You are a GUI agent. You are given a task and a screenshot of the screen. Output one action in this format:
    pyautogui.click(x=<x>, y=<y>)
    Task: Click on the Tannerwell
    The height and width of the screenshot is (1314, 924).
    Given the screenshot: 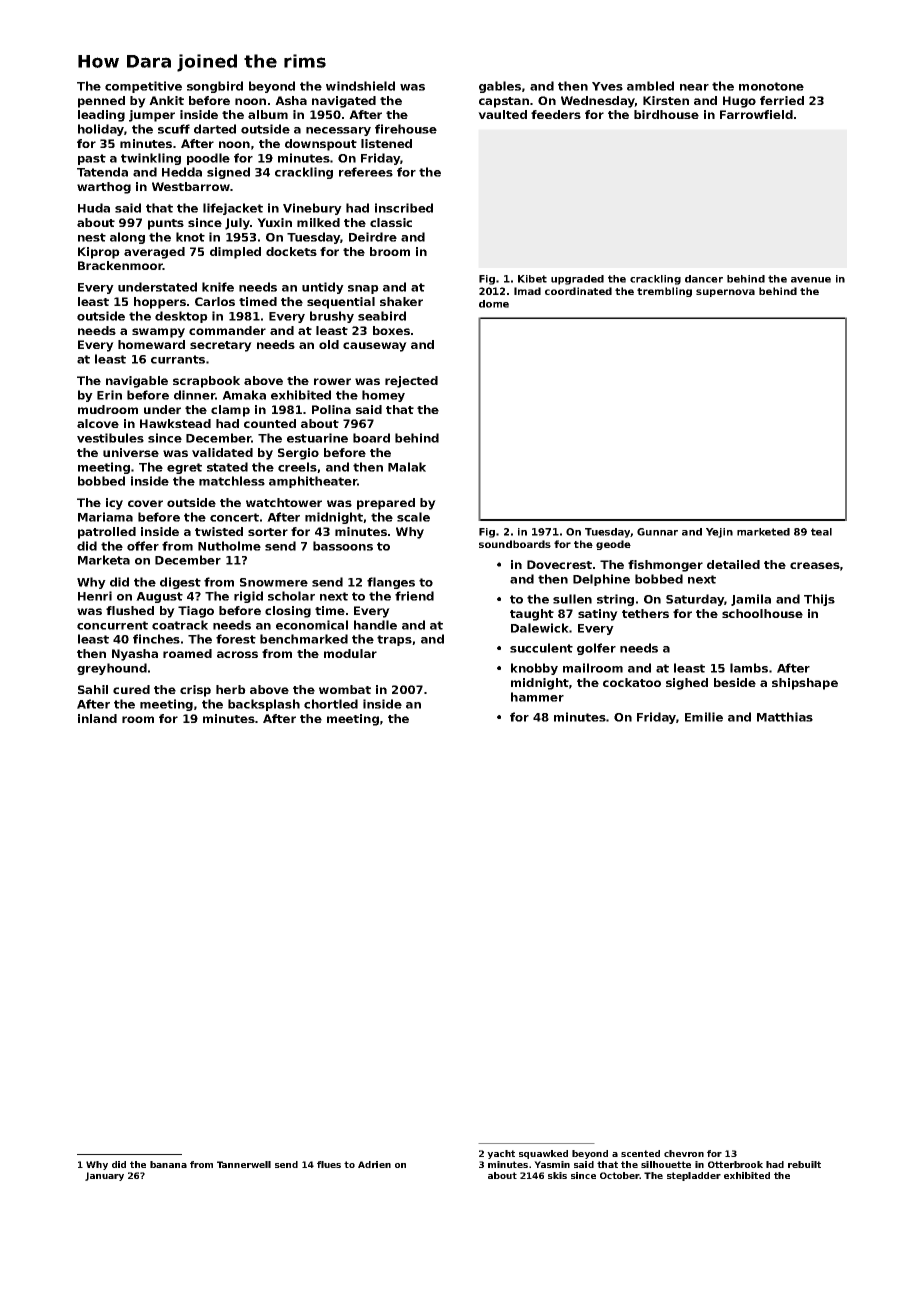 What is the action you would take?
    pyautogui.click(x=244, y=1164)
